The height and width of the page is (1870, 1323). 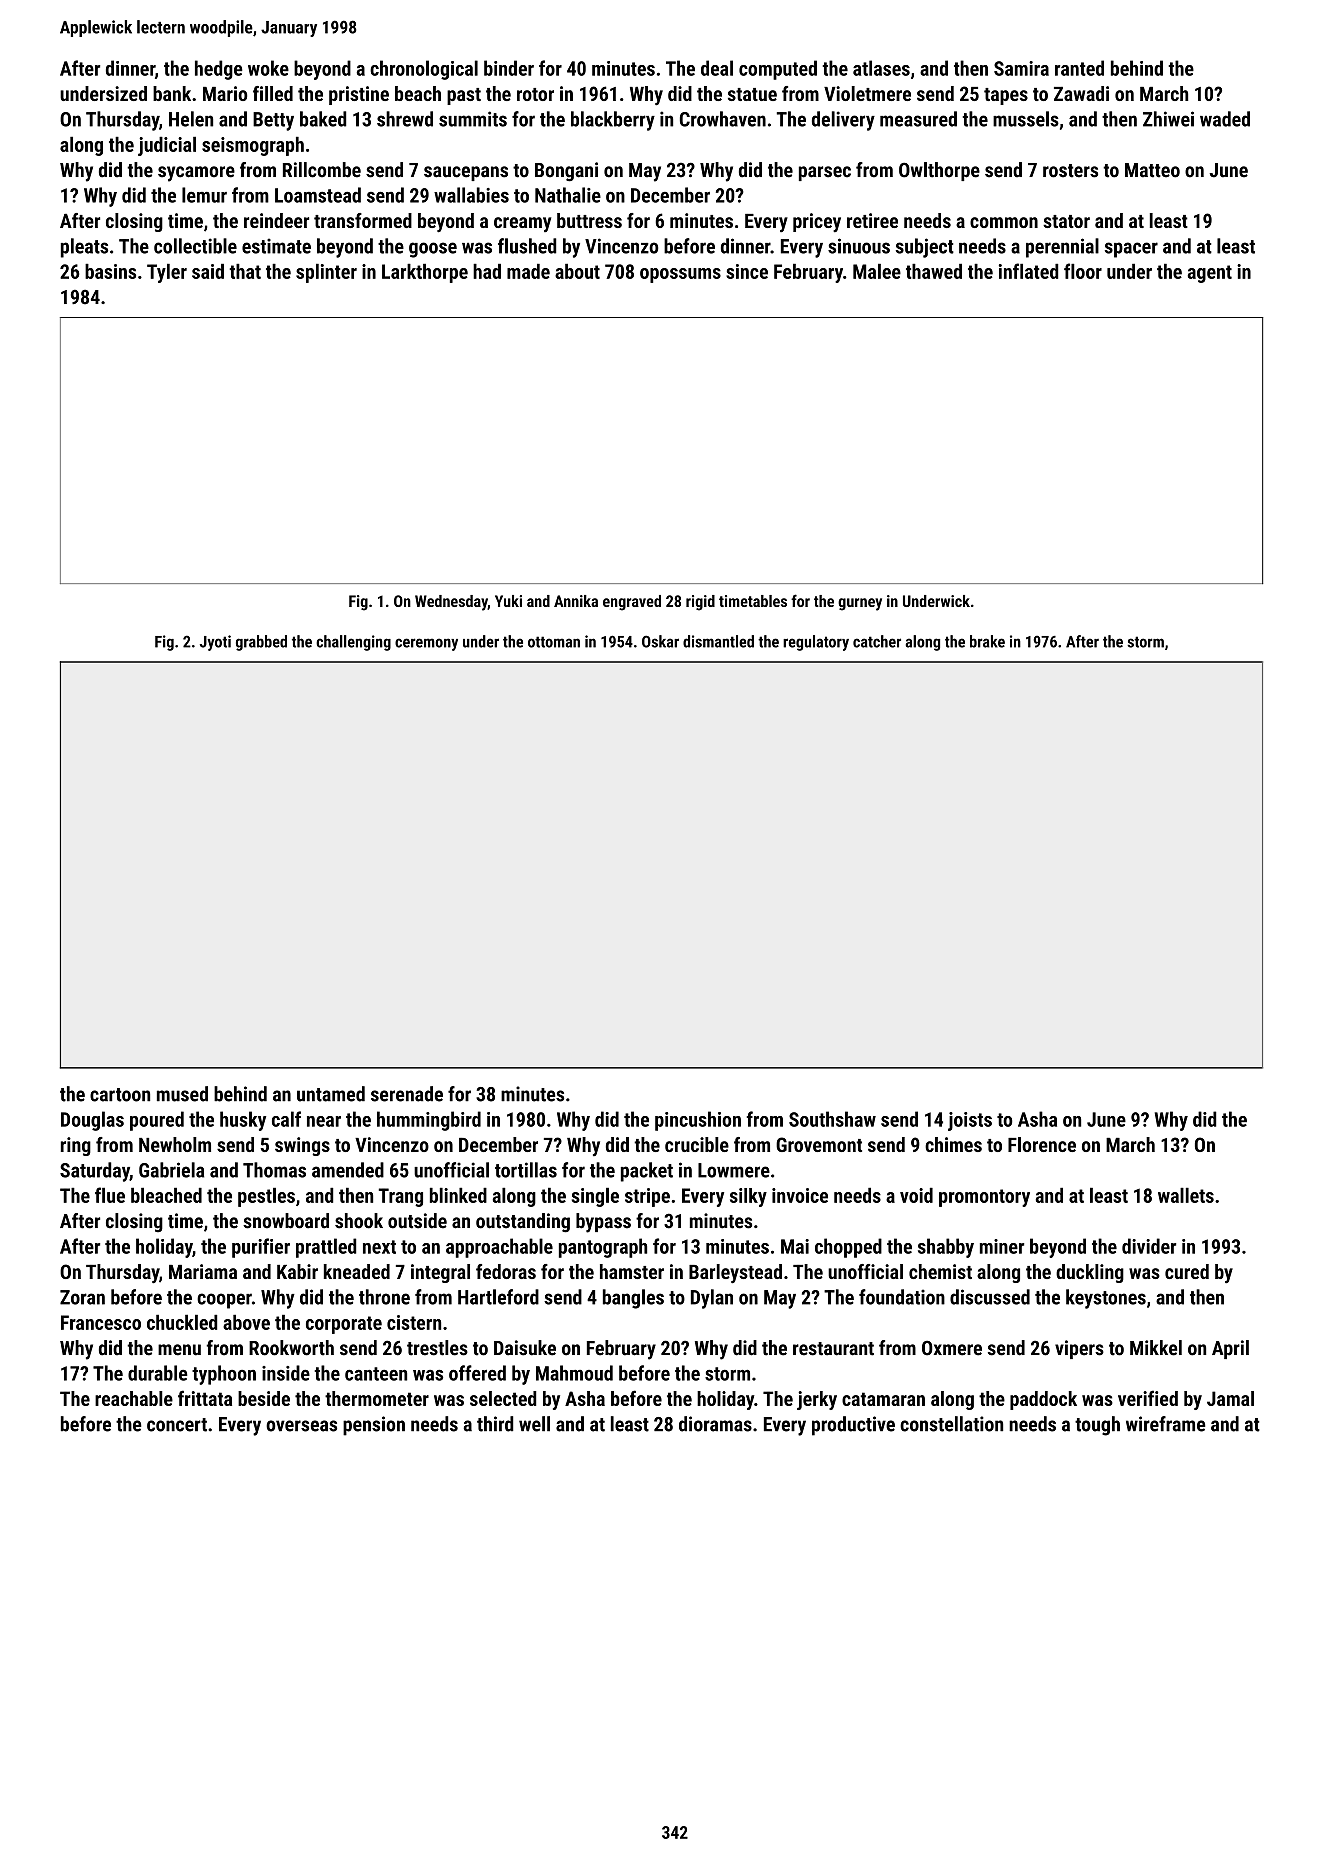 I want to click on Yuki, so click(x=508, y=601).
